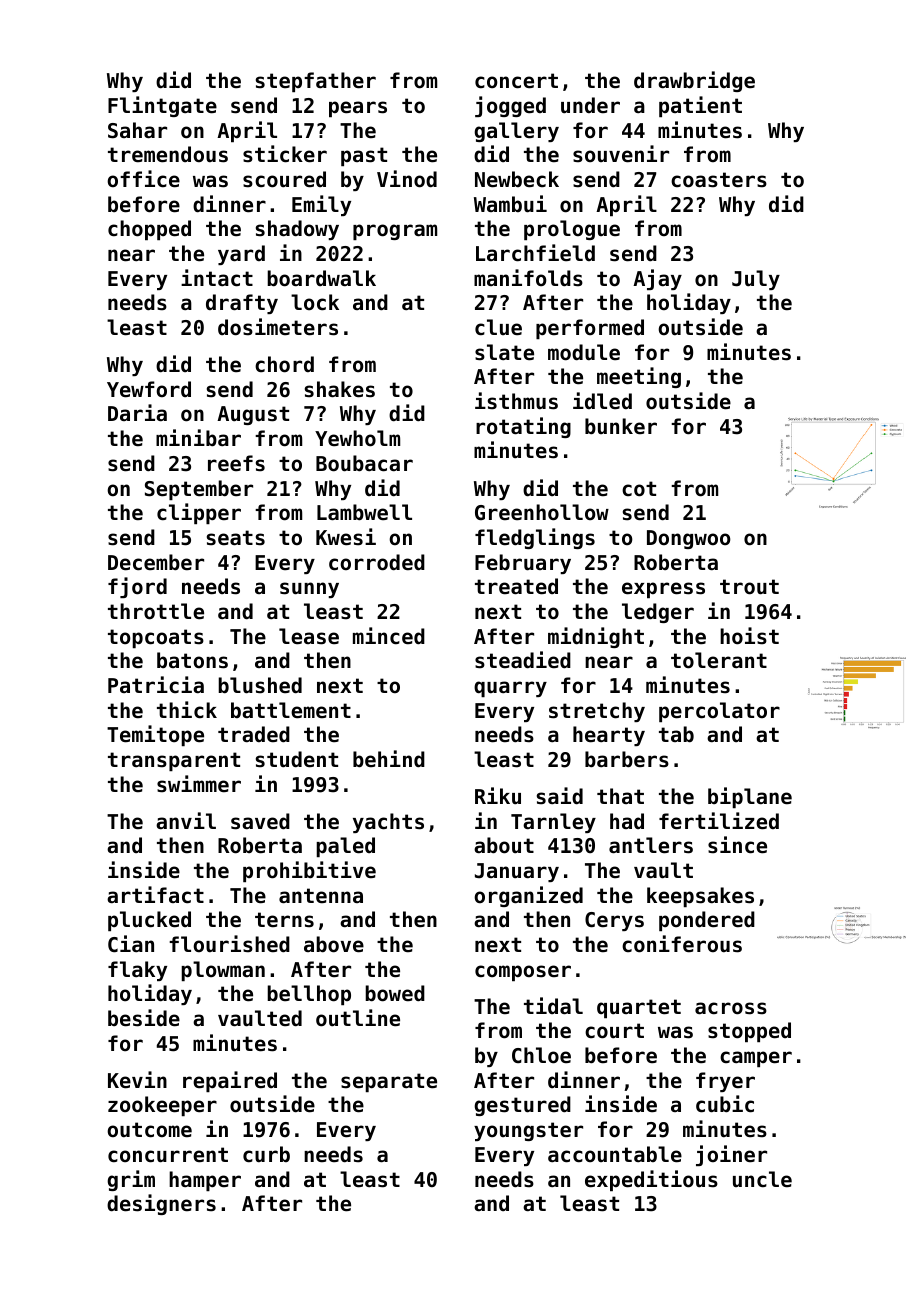 This page has width=924, height=1314. Describe the element at coordinates (719, 180) in the page. I see `coasters` at that location.
